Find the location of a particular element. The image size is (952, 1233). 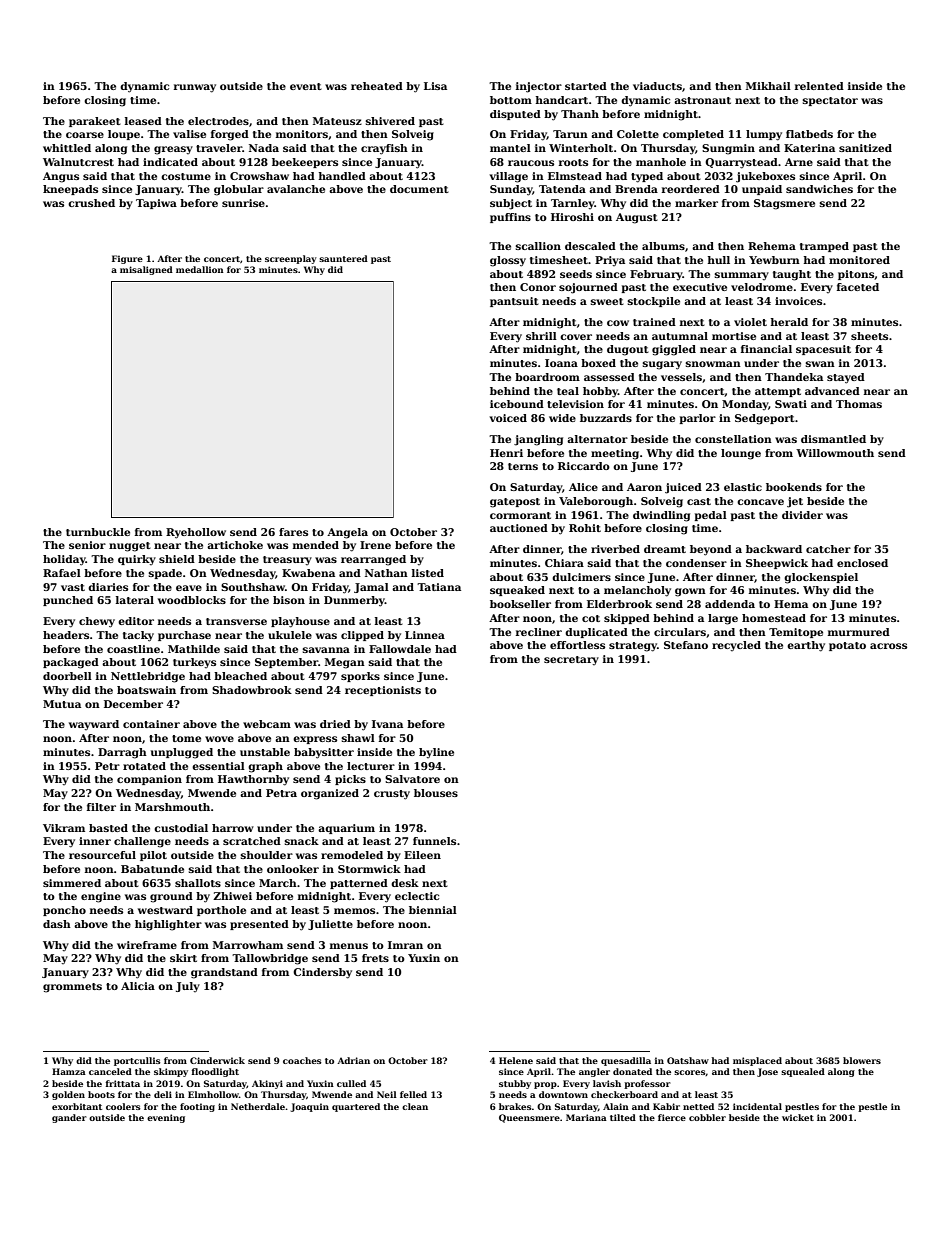

Mariana is located at coordinates (586, 1117).
